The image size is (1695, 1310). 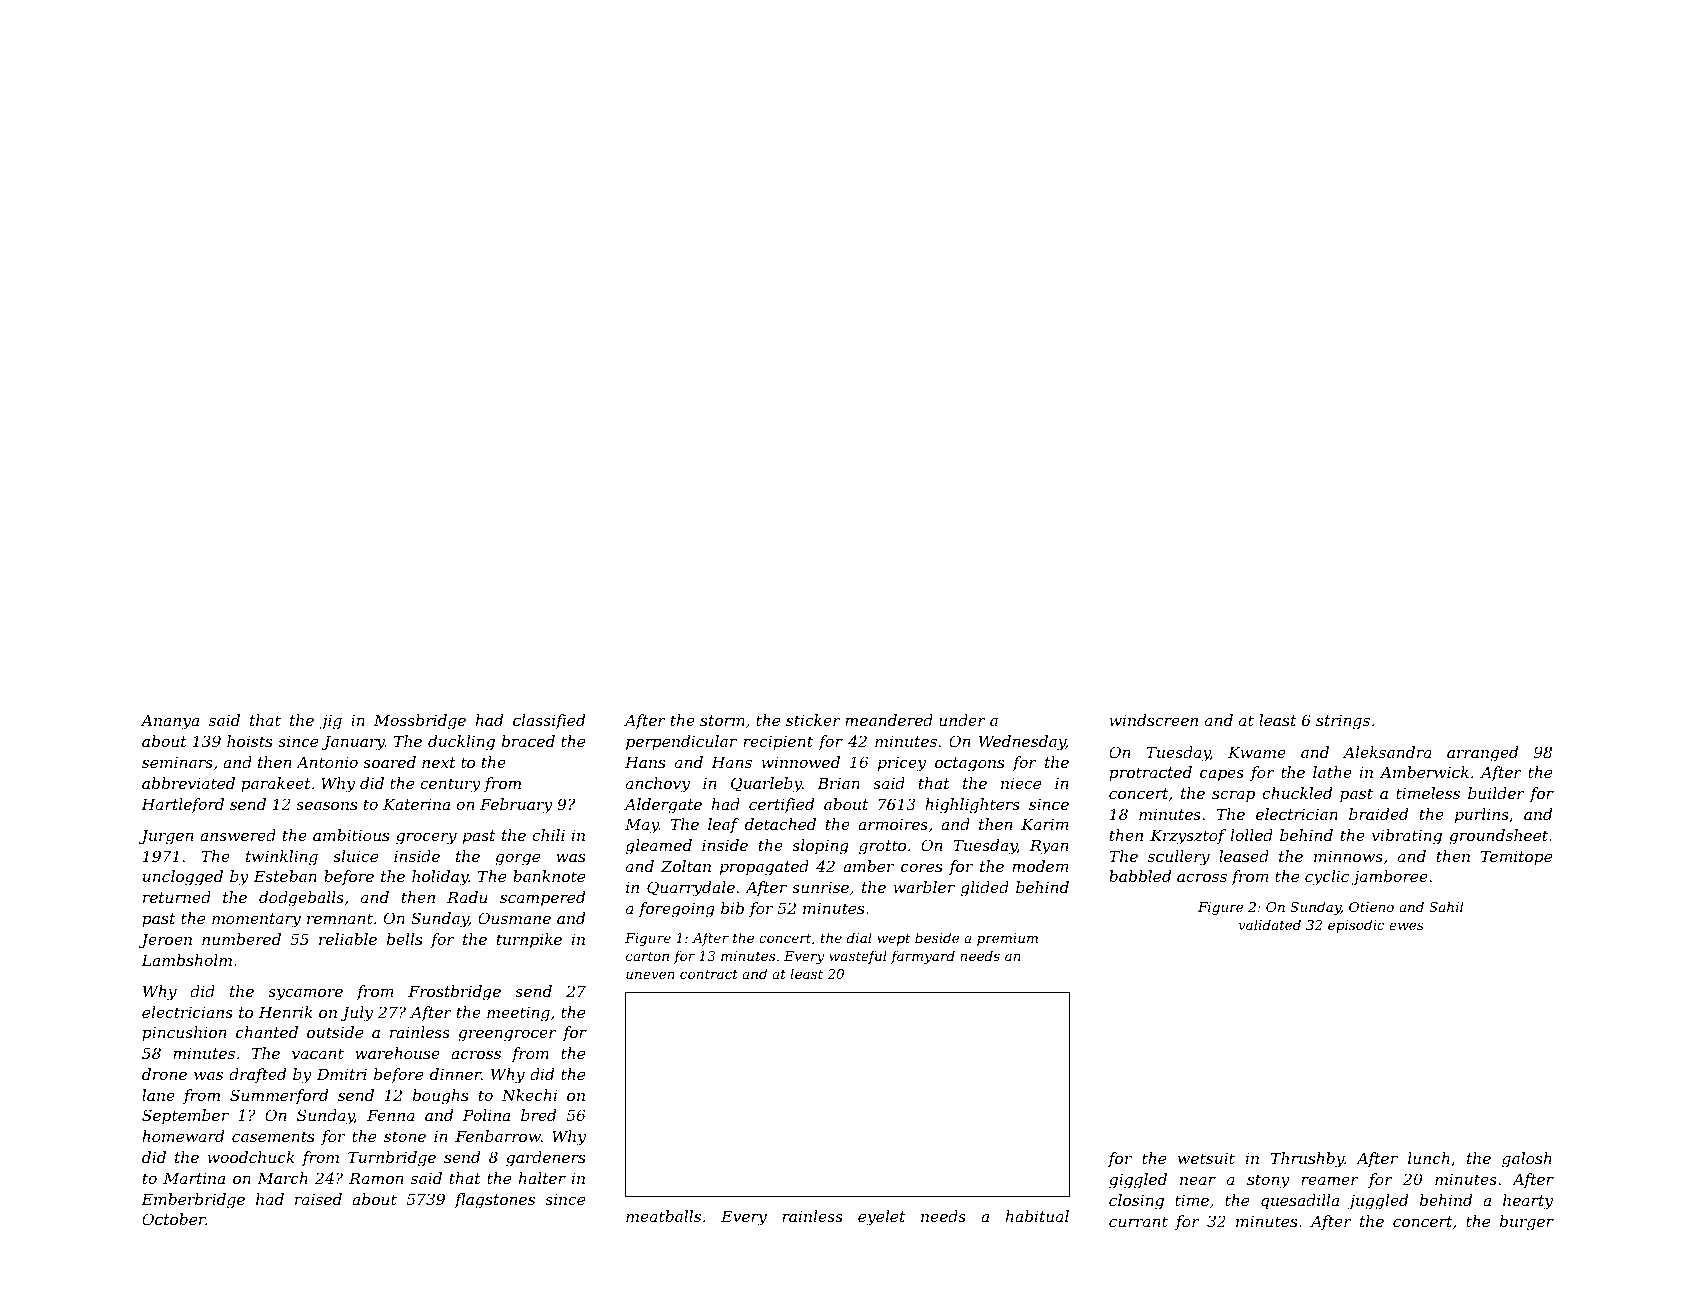 What do you see at coordinates (881, 1218) in the page?
I see `eyelet` at bounding box center [881, 1218].
